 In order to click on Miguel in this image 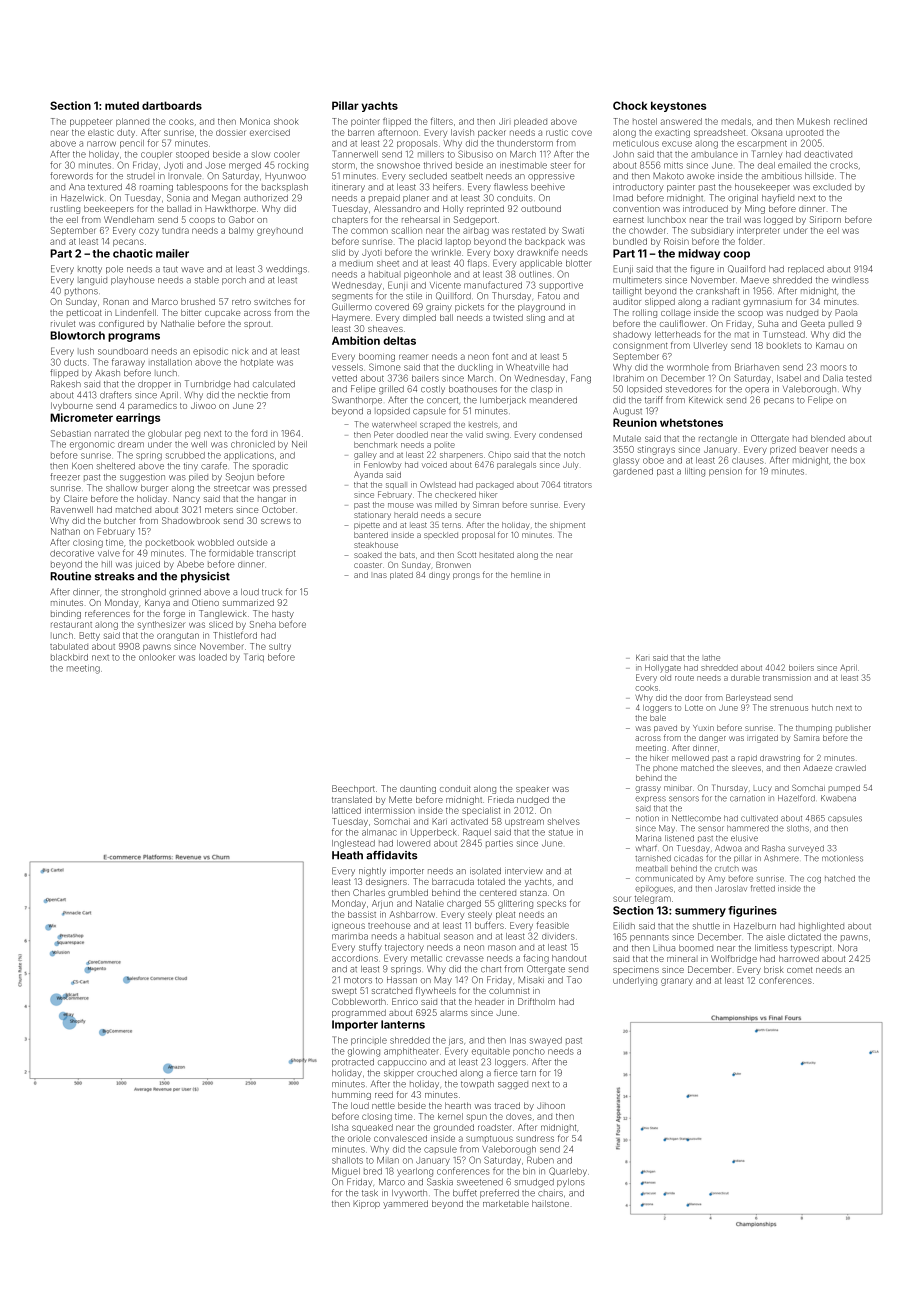, I will do `click(346, 1172)`.
